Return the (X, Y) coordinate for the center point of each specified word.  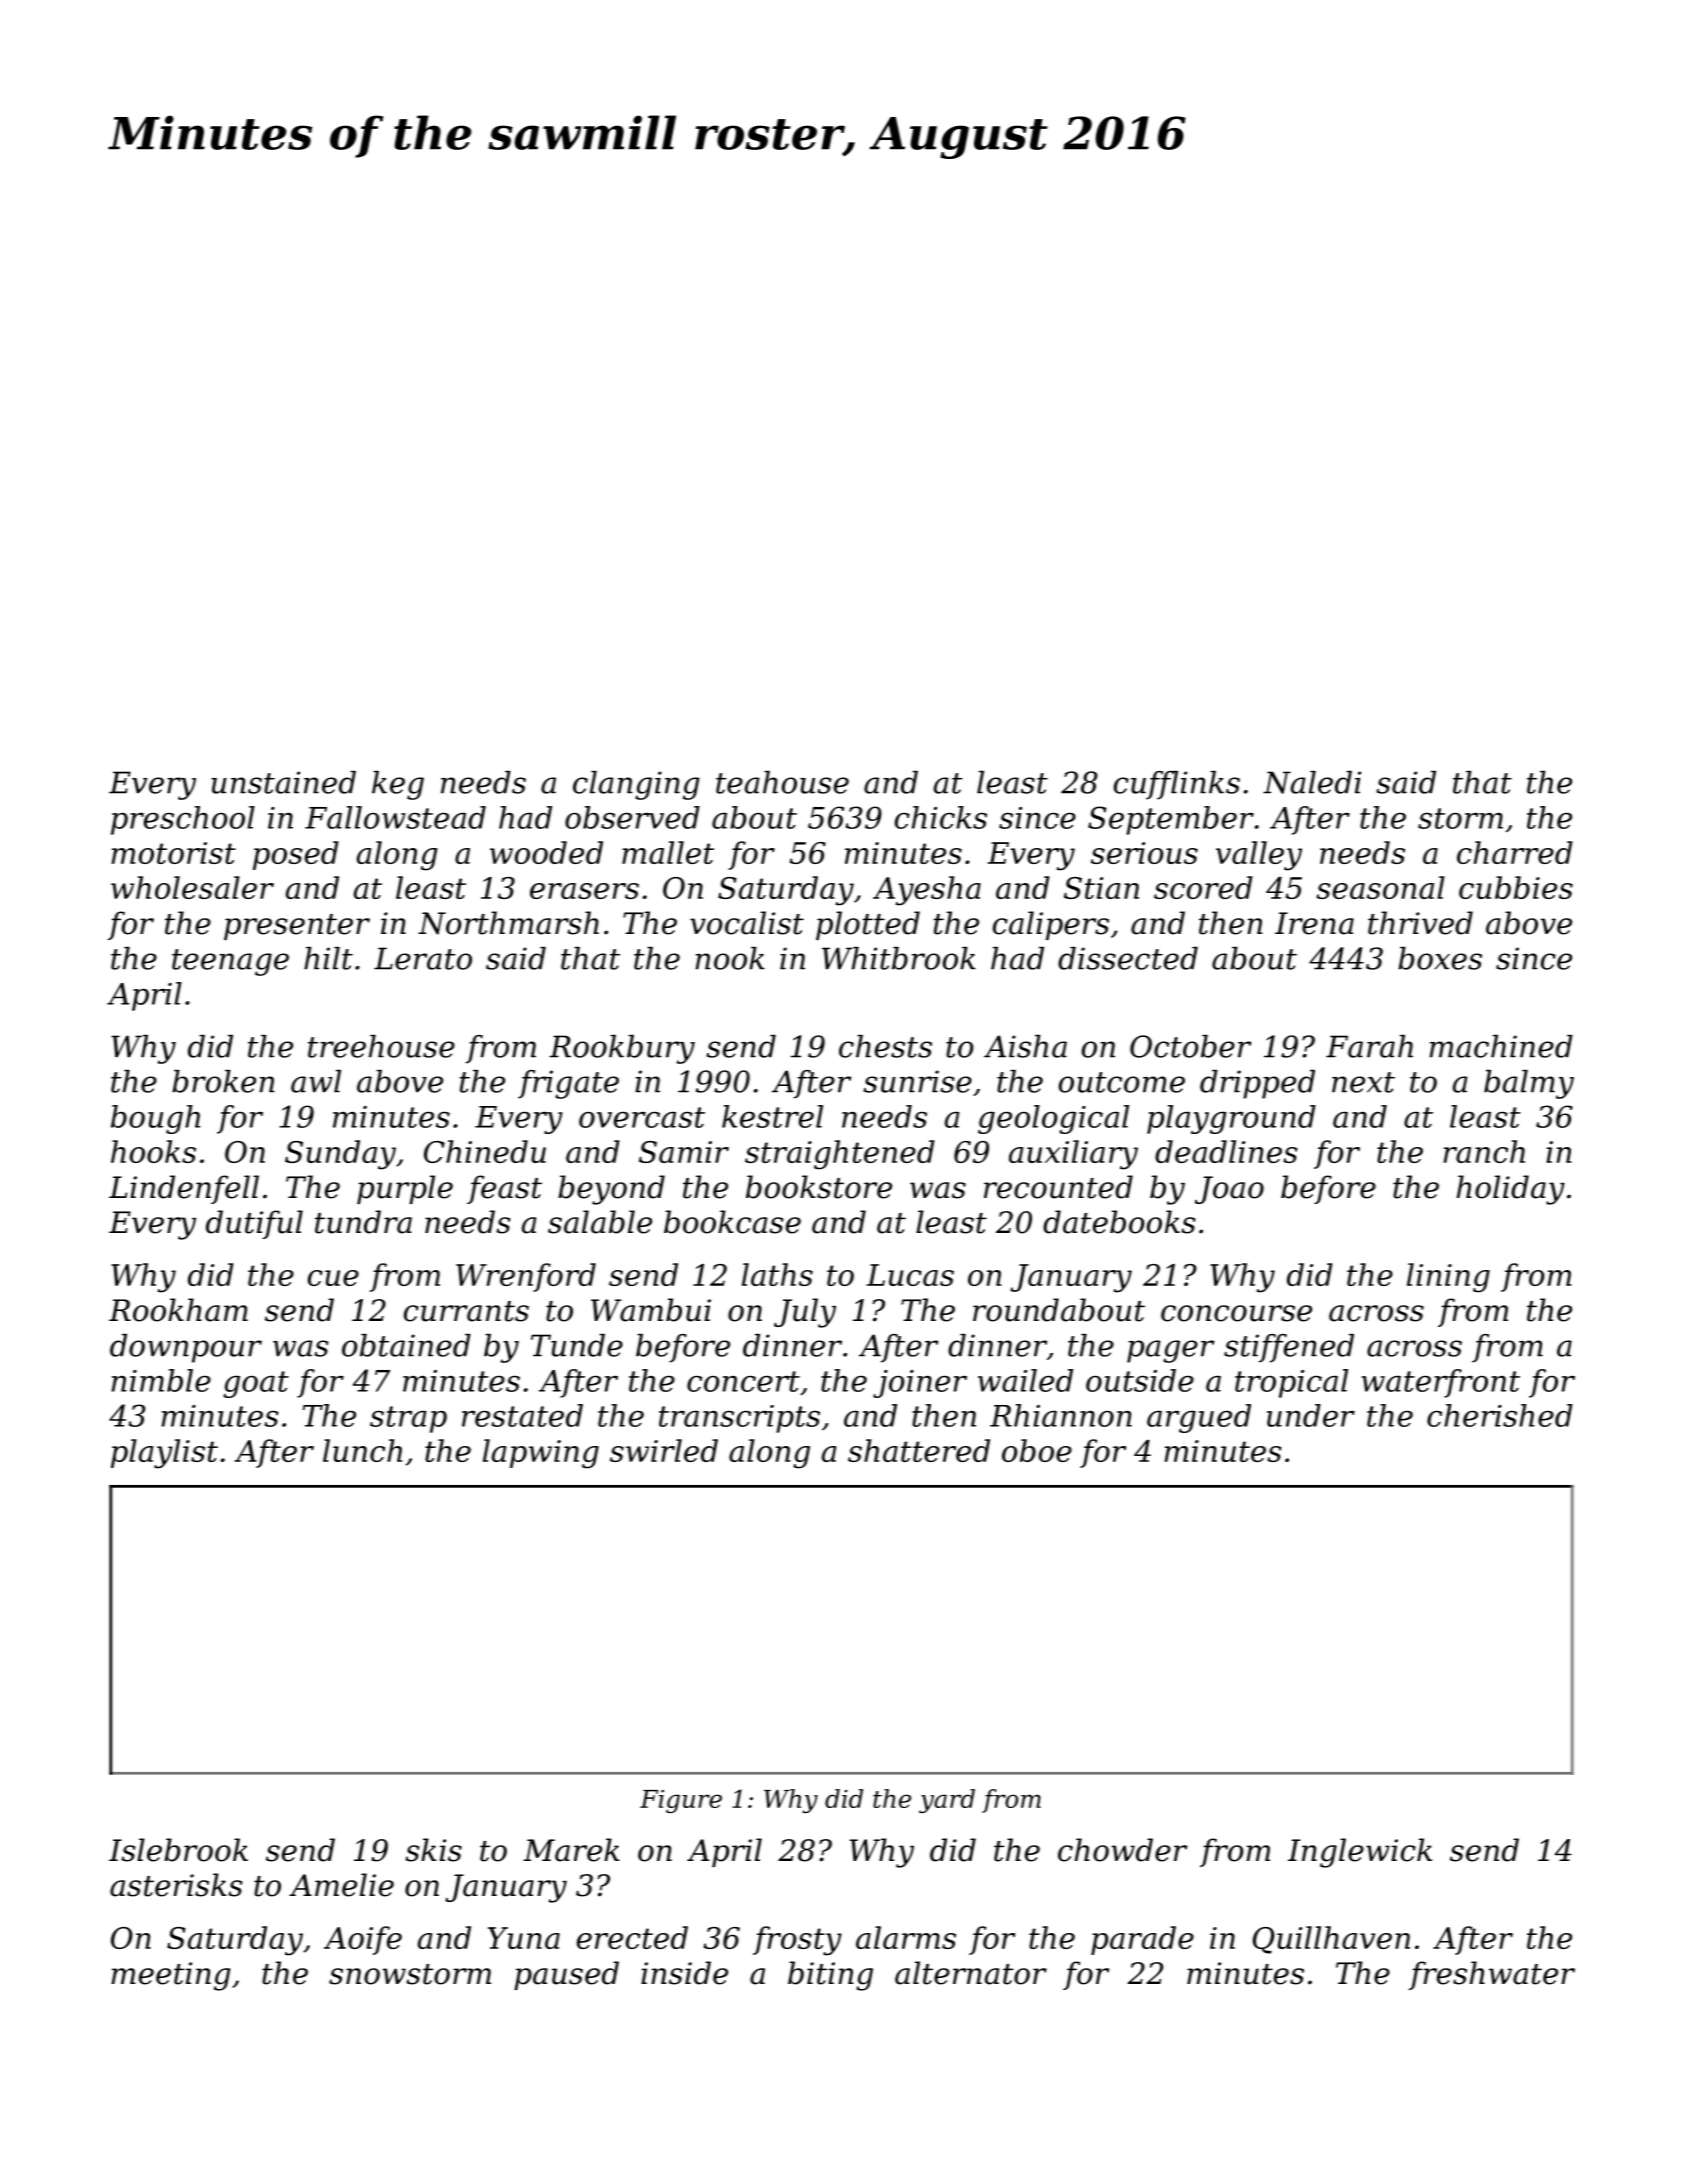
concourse (1236, 1313)
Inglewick (1360, 1853)
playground (1231, 1119)
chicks (941, 817)
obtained (406, 1345)
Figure (681, 1801)
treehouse (381, 1046)
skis (433, 1850)
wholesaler (192, 887)
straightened (840, 1155)
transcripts (739, 1419)
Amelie (341, 1885)
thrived (1420, 923)
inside (684, 1973)
